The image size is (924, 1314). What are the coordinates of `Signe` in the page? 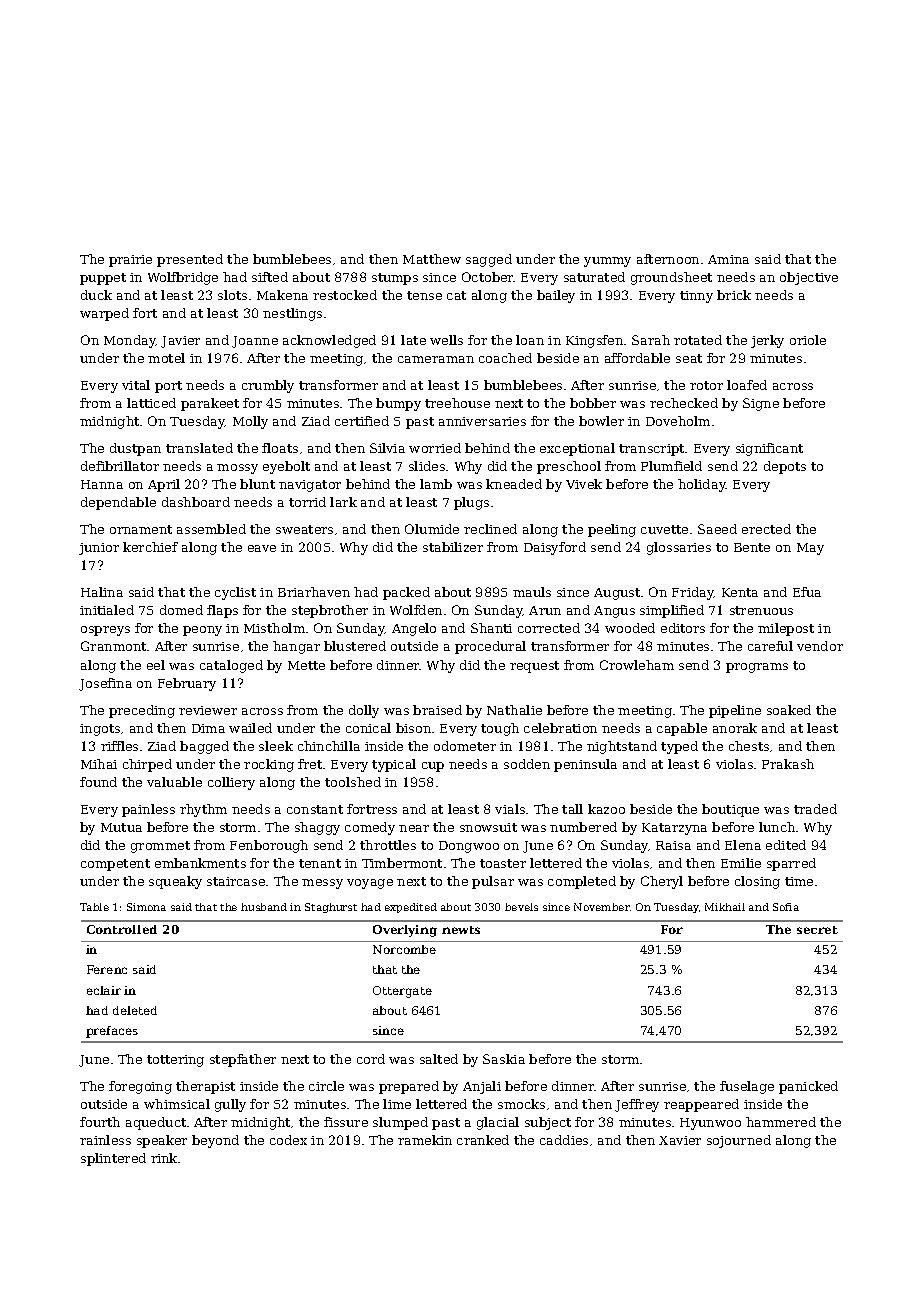 It's located at (761, 404).
